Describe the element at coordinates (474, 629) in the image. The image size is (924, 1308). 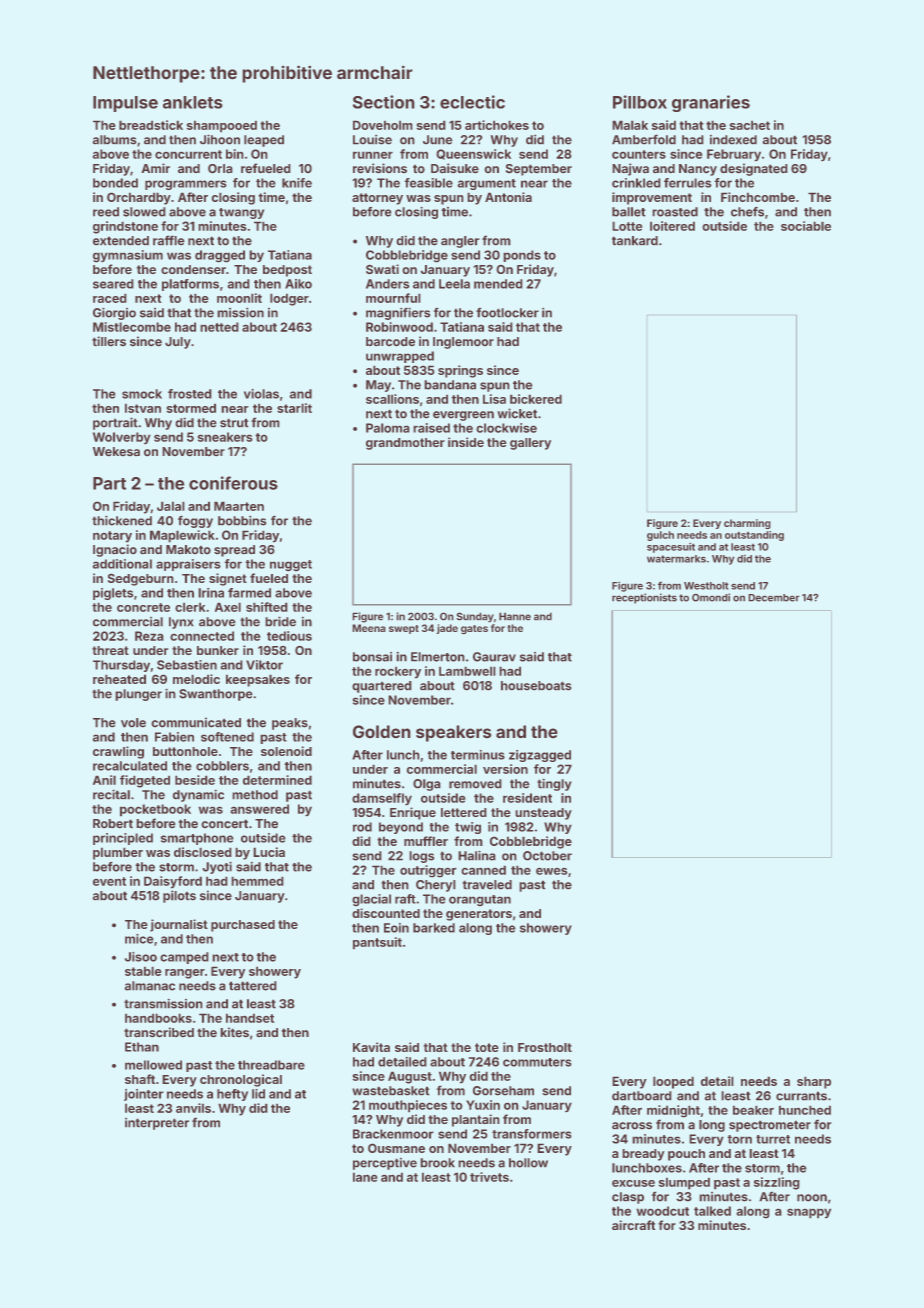
I see `gates` at that location.
